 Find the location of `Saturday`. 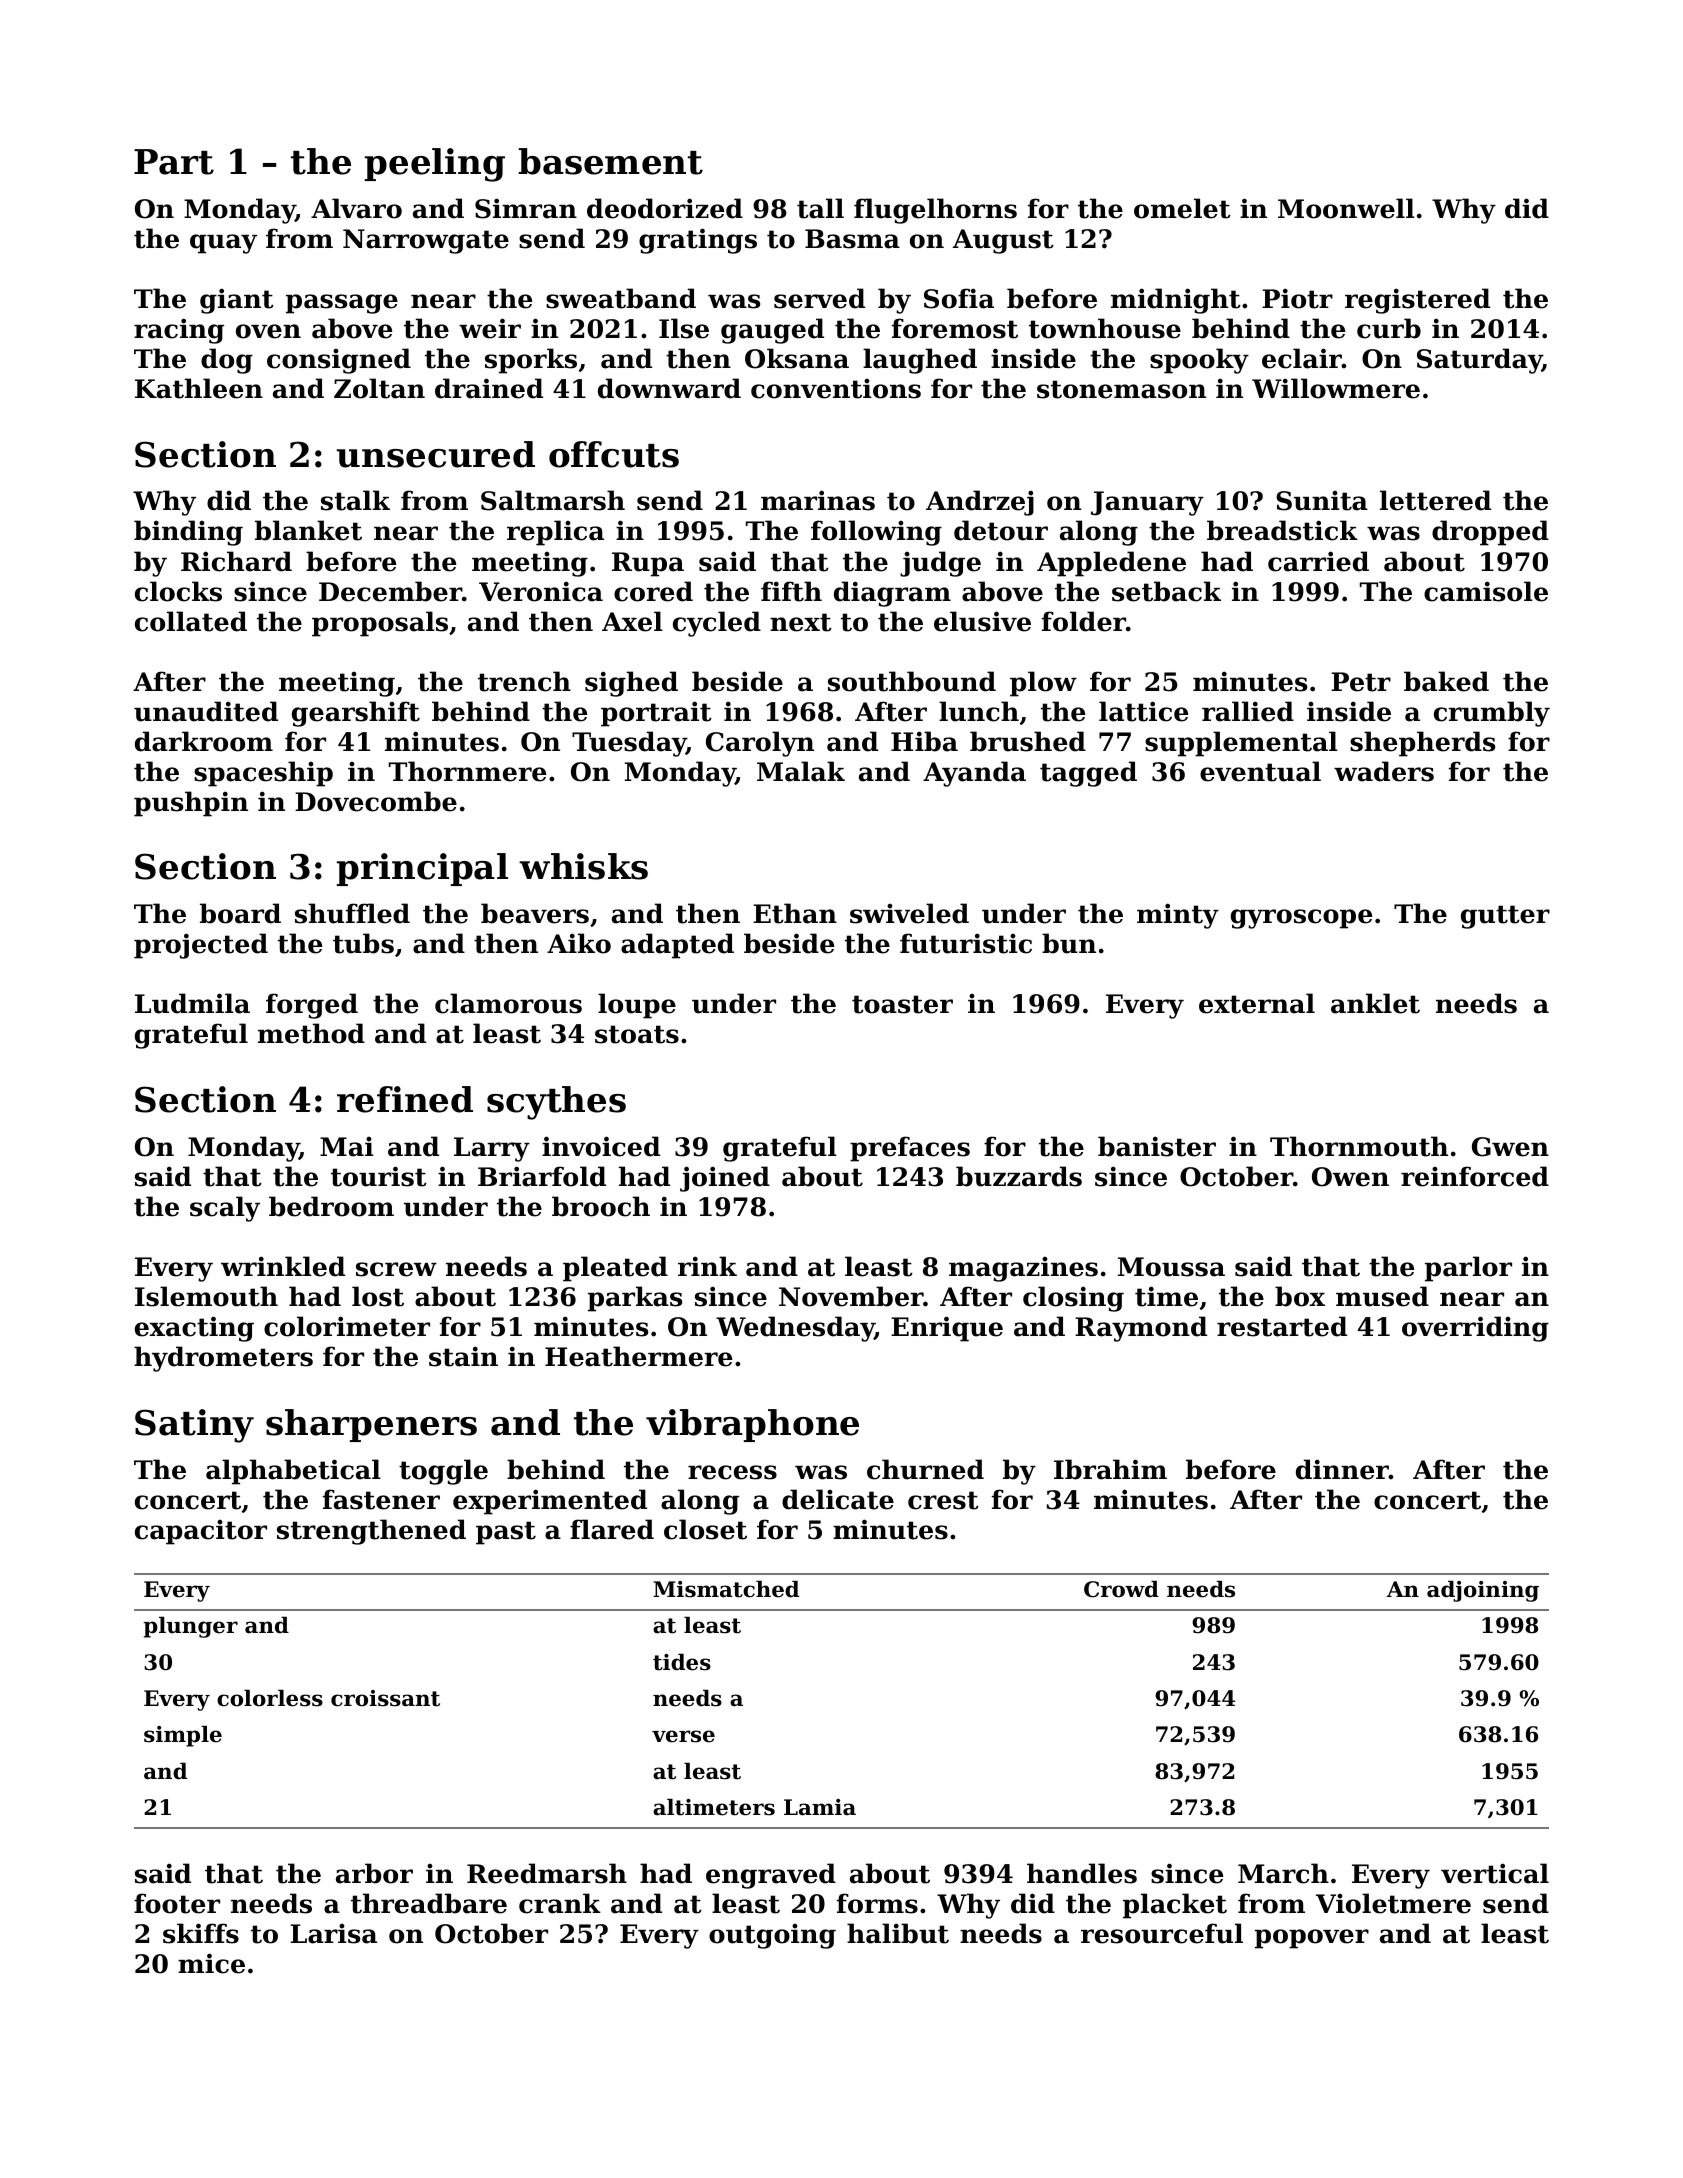

Saturday is located at coordinates (1479, 361).
